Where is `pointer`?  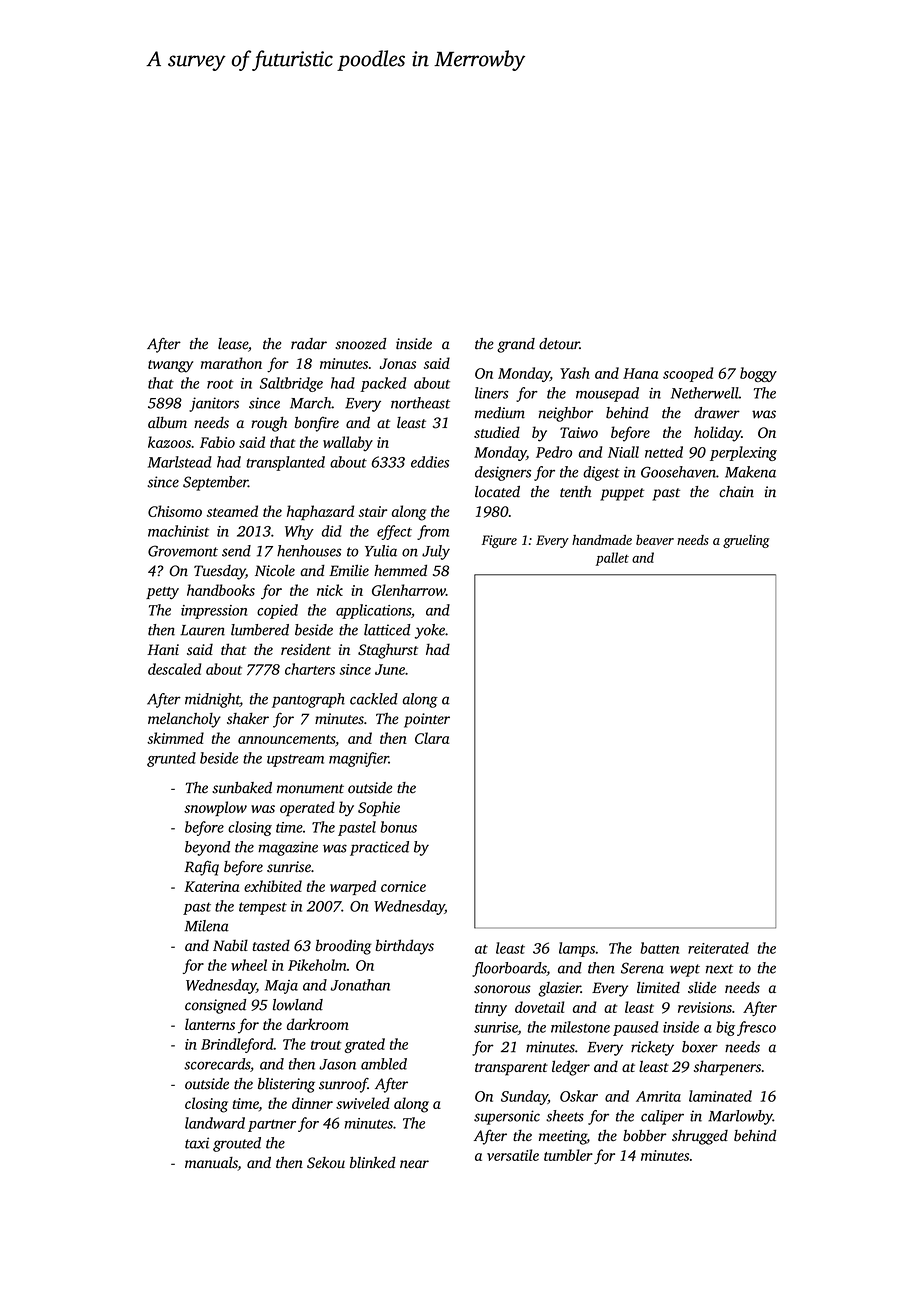
pointer is located at coordinates (427, 720).
